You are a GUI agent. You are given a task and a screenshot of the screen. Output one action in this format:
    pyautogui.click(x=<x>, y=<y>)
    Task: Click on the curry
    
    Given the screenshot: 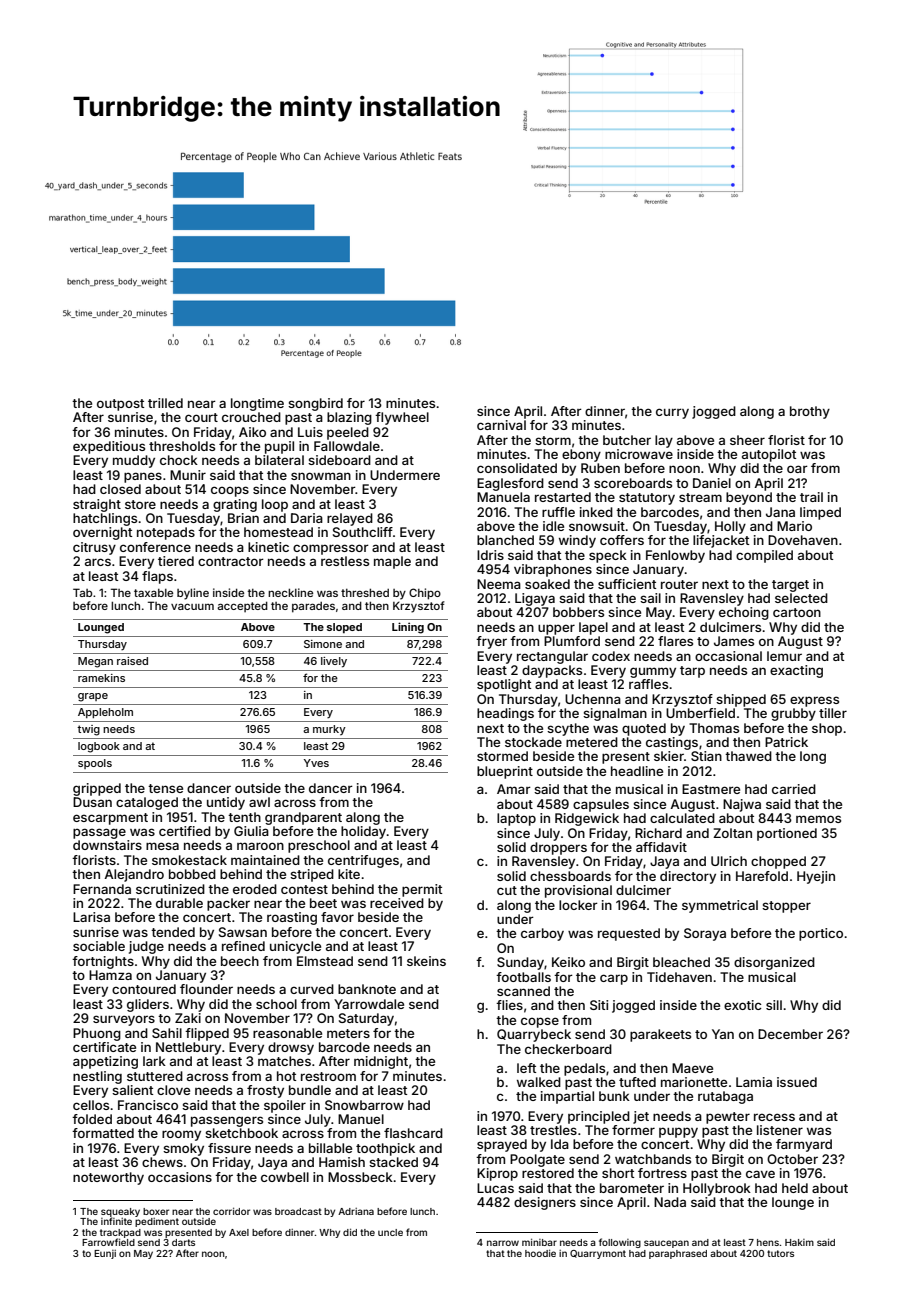 What is the action you would take?
    pyautogui.click(x=672, y=413)
